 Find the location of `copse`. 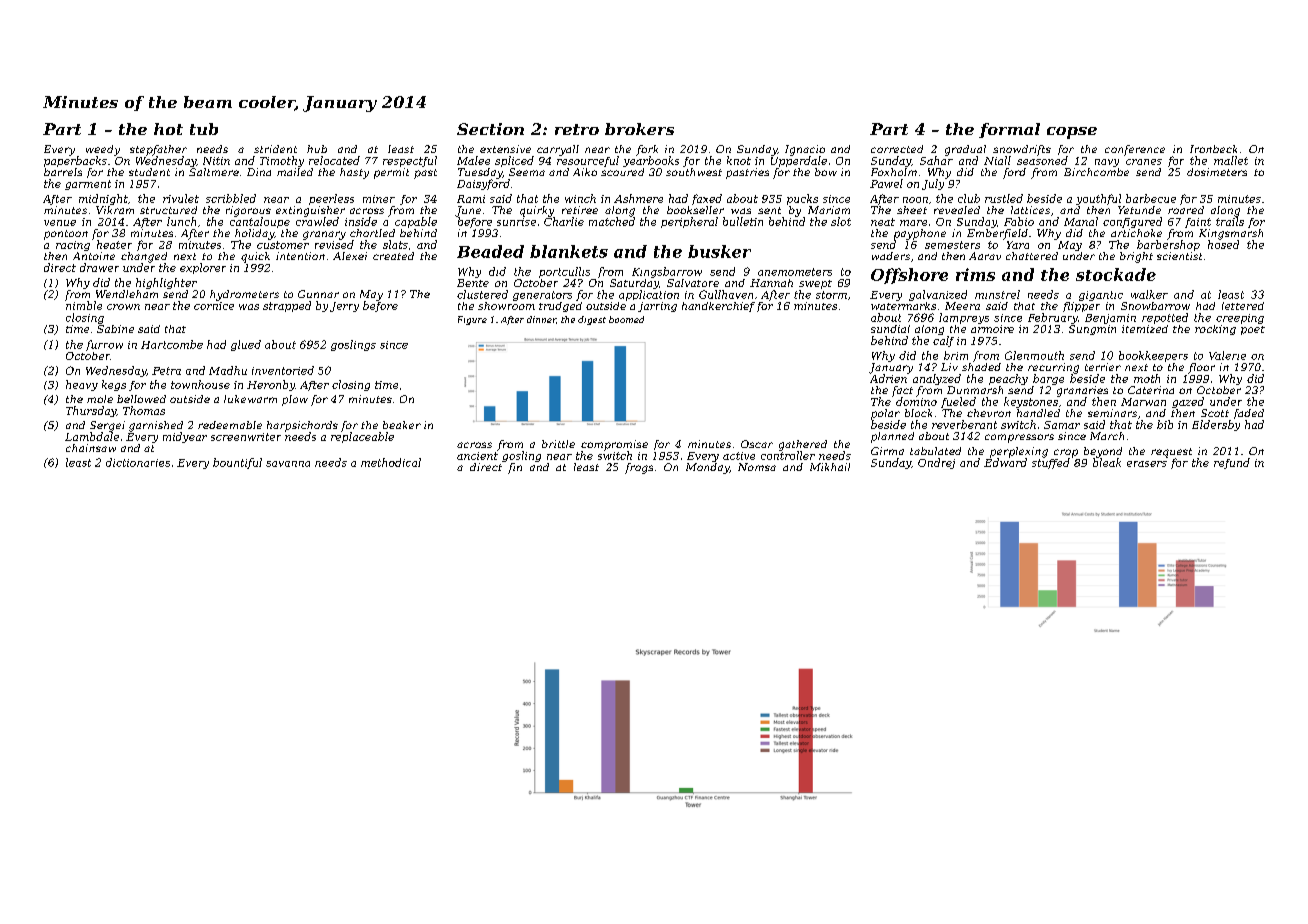

copse is located at coordinates (1072, 133).
